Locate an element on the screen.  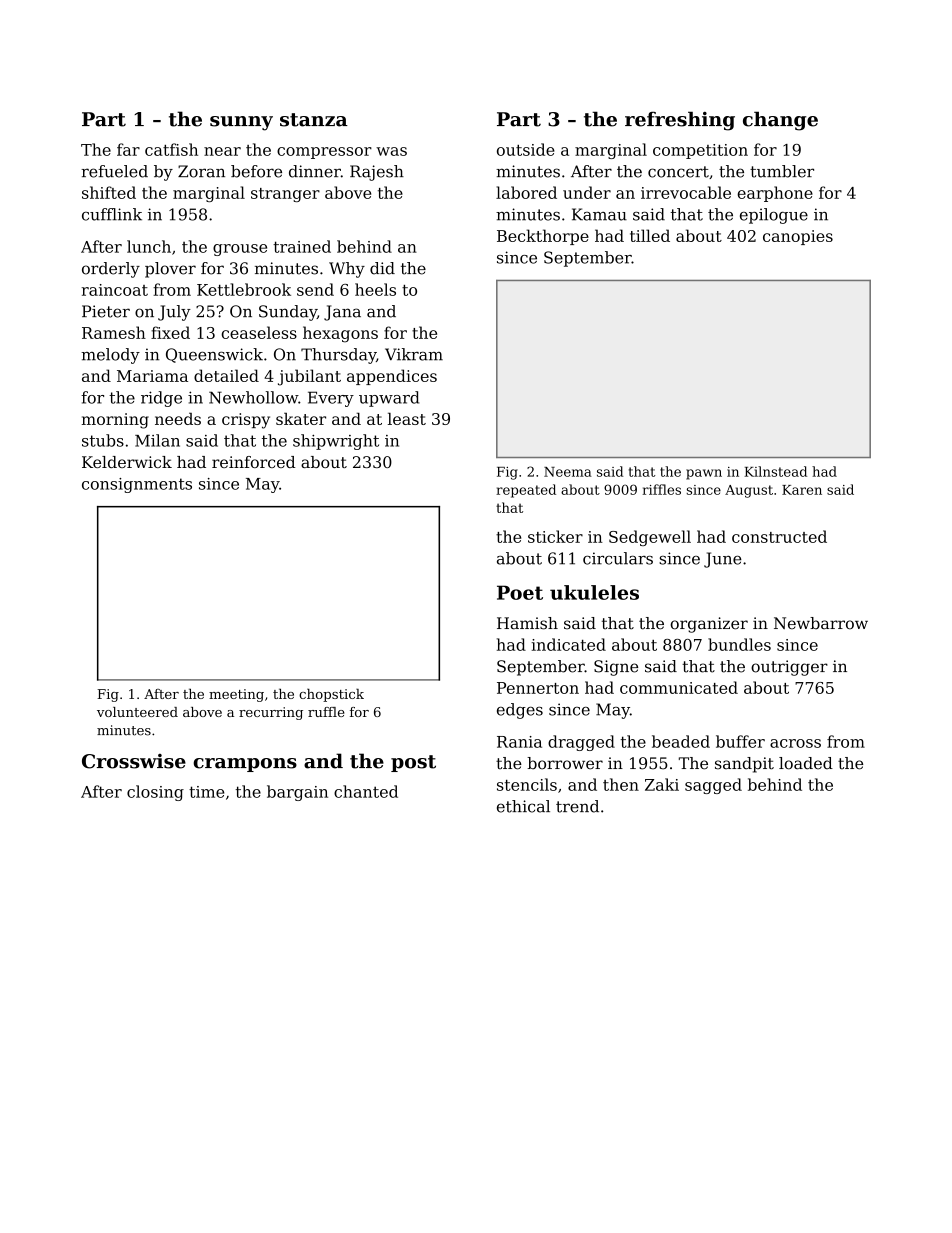
Kilnstead is located at coordinates (775, 471).
